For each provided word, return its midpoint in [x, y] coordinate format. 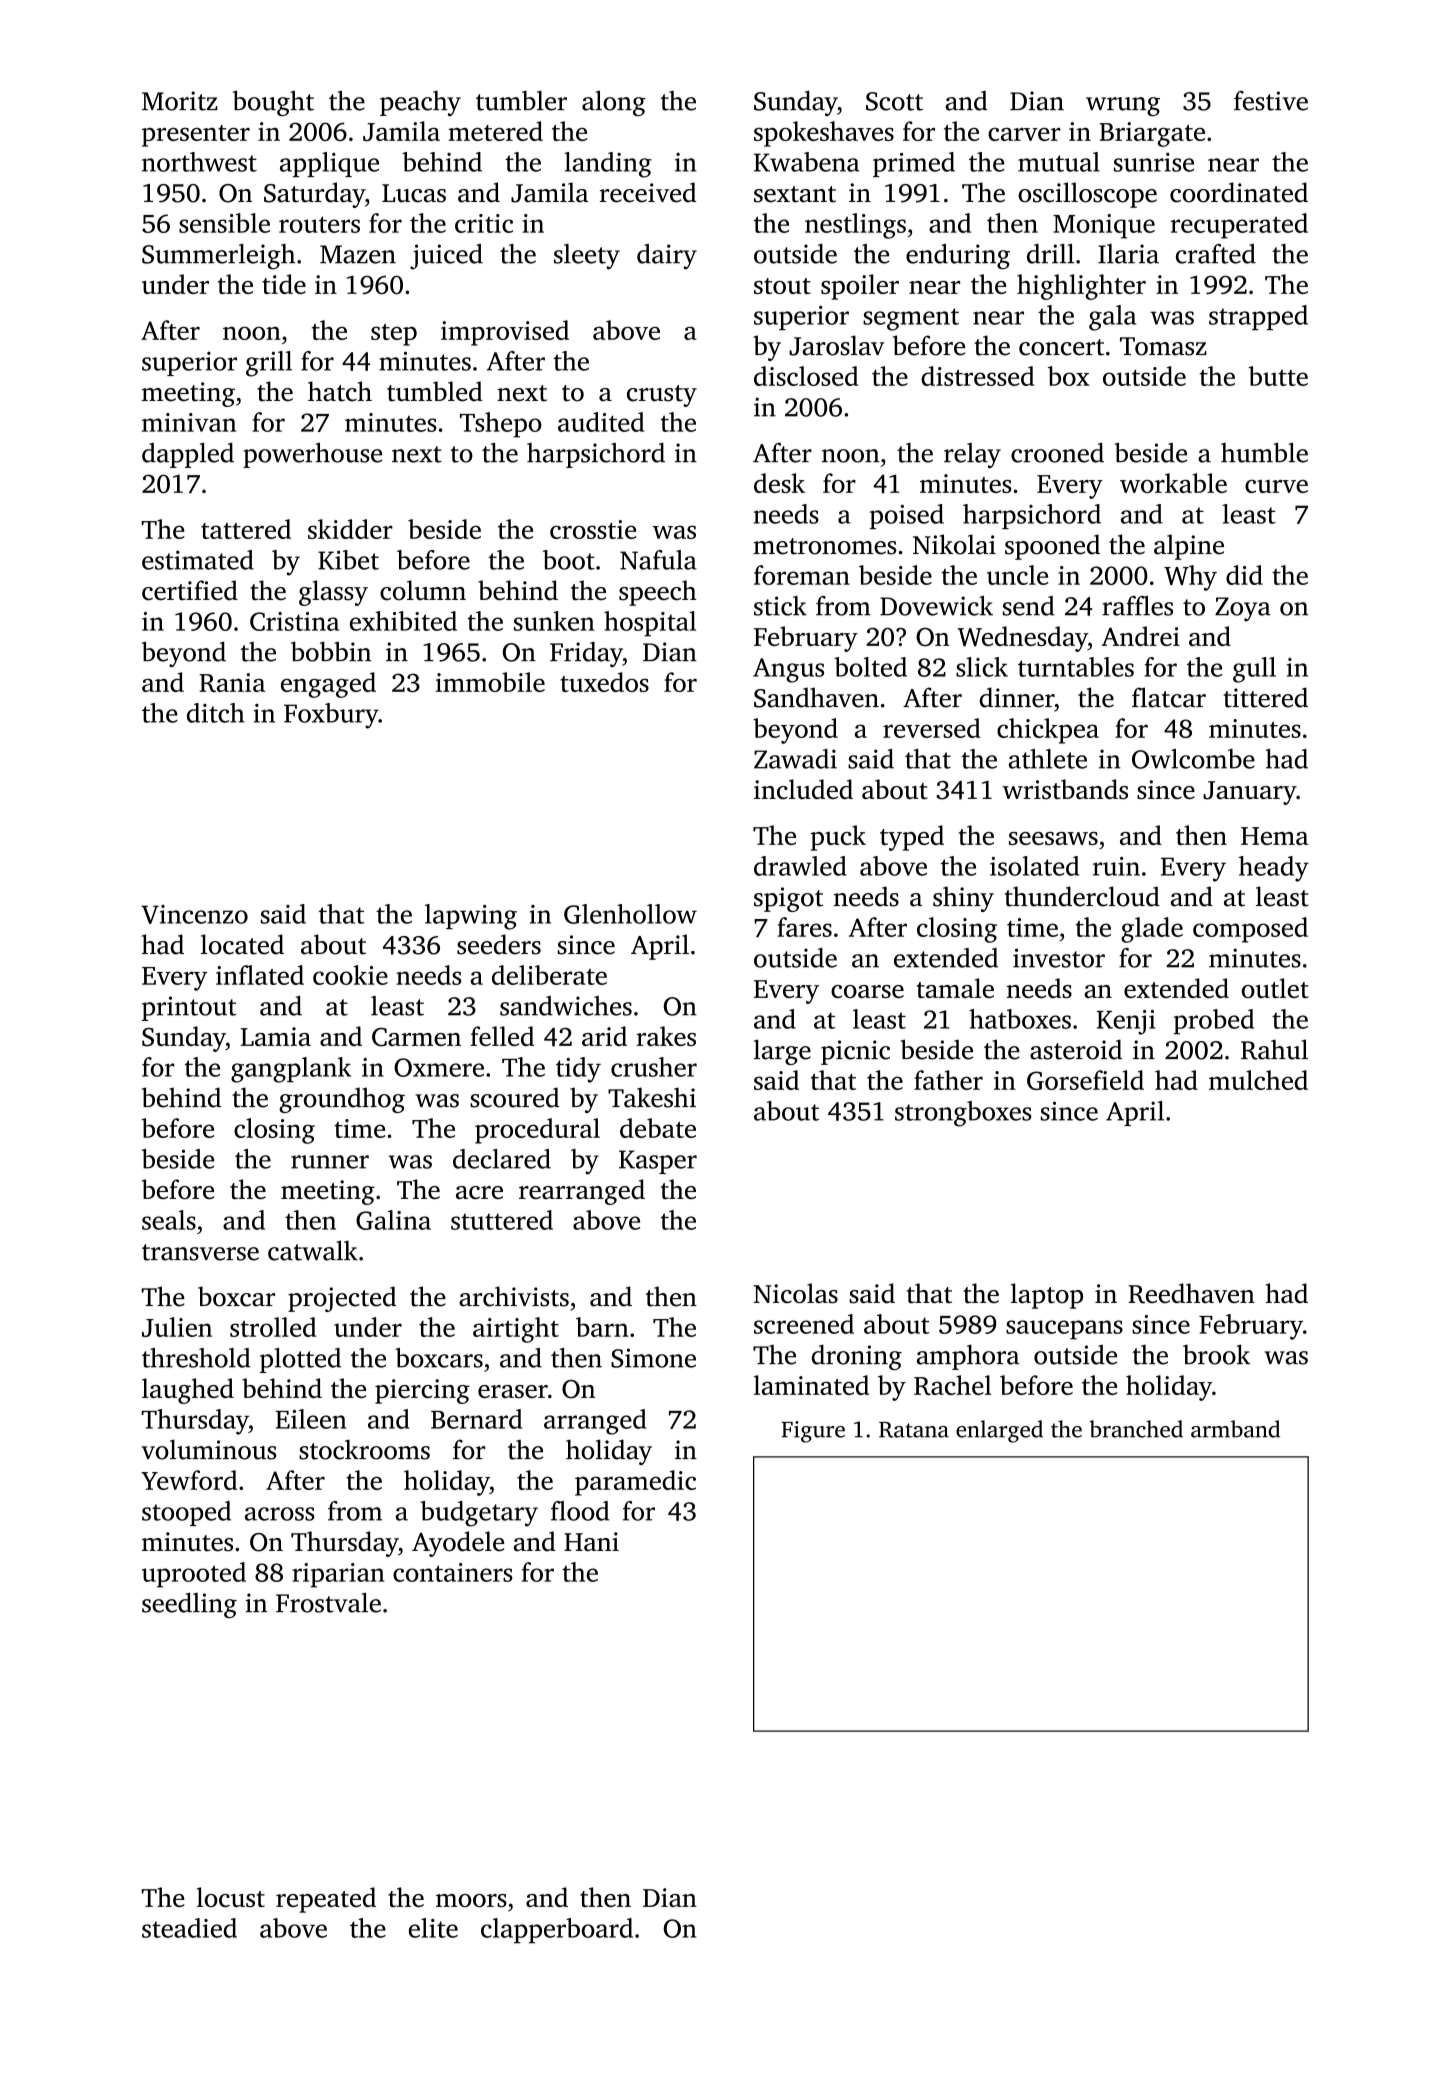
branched [1136, 1429]
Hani [591, 1542]
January [1249, 793]
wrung [1123, 106]
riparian [338, 1575]
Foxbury [331, 716]
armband [1235, 1429]
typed [912, 838]
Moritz [180, 101]
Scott [894, 101]
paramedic [635, 1483]
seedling [189, 1605]
